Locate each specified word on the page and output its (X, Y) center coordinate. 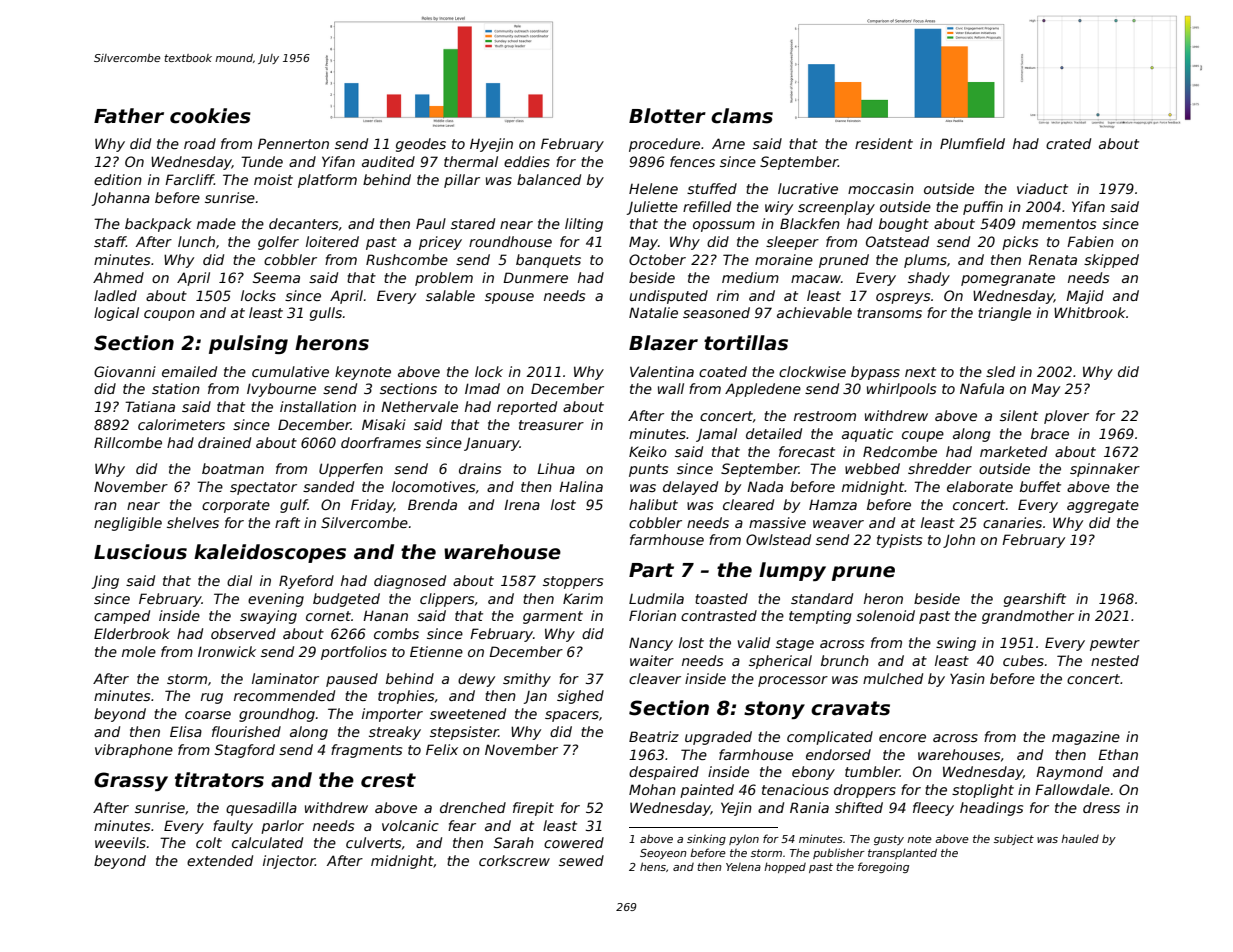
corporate (236, 506)
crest (388, 780)
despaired (664, 773)
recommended (284, 695)
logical (116, 314)
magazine (1086, 738)
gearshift (1035, 600)
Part (651, 570)
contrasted (719, 615)
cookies (210, 116)
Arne (728, 143)
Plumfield (972, 143)
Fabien (1090, 241)
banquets (548, 261)
